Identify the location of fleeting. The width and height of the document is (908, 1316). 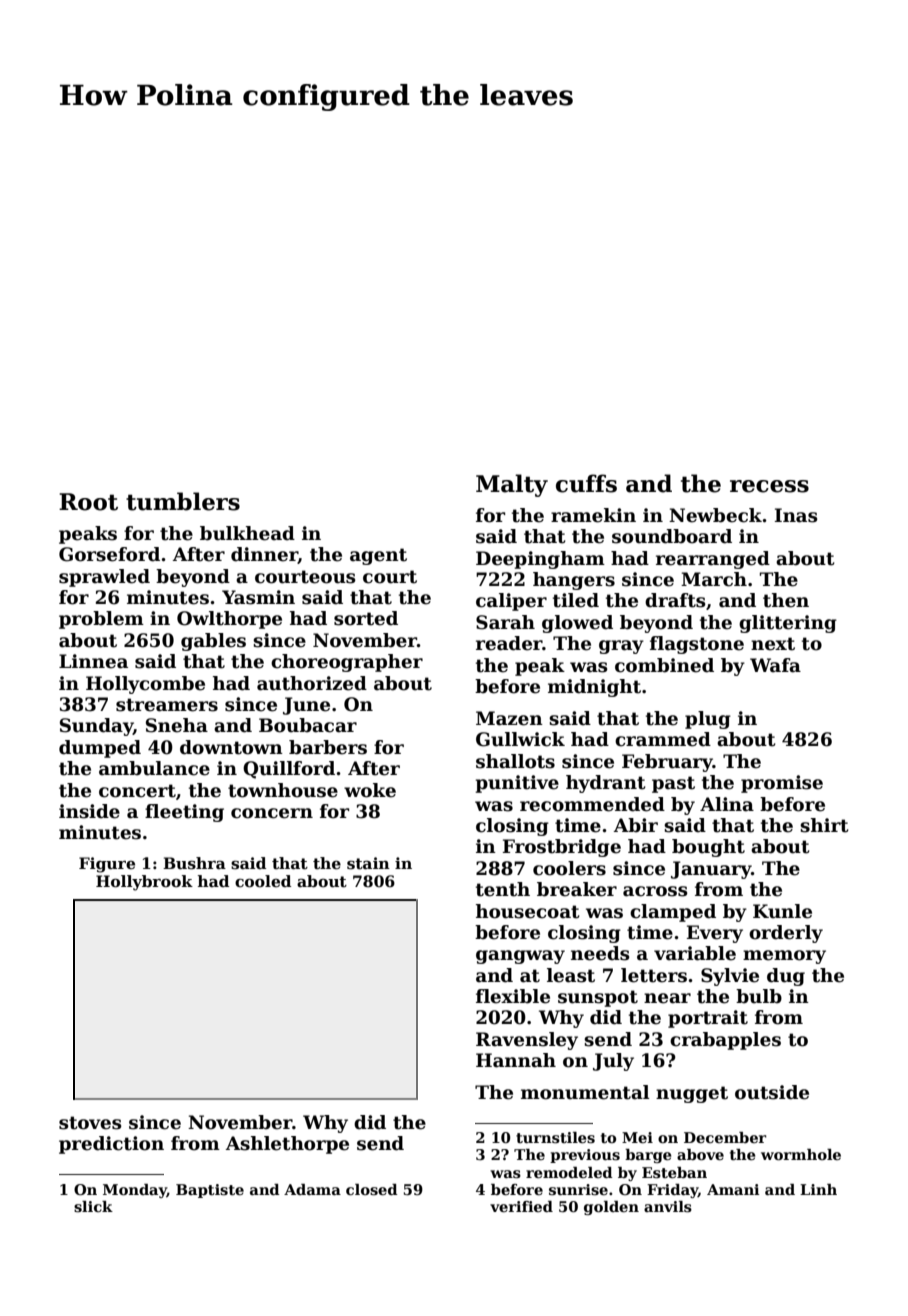
(184, 813).
